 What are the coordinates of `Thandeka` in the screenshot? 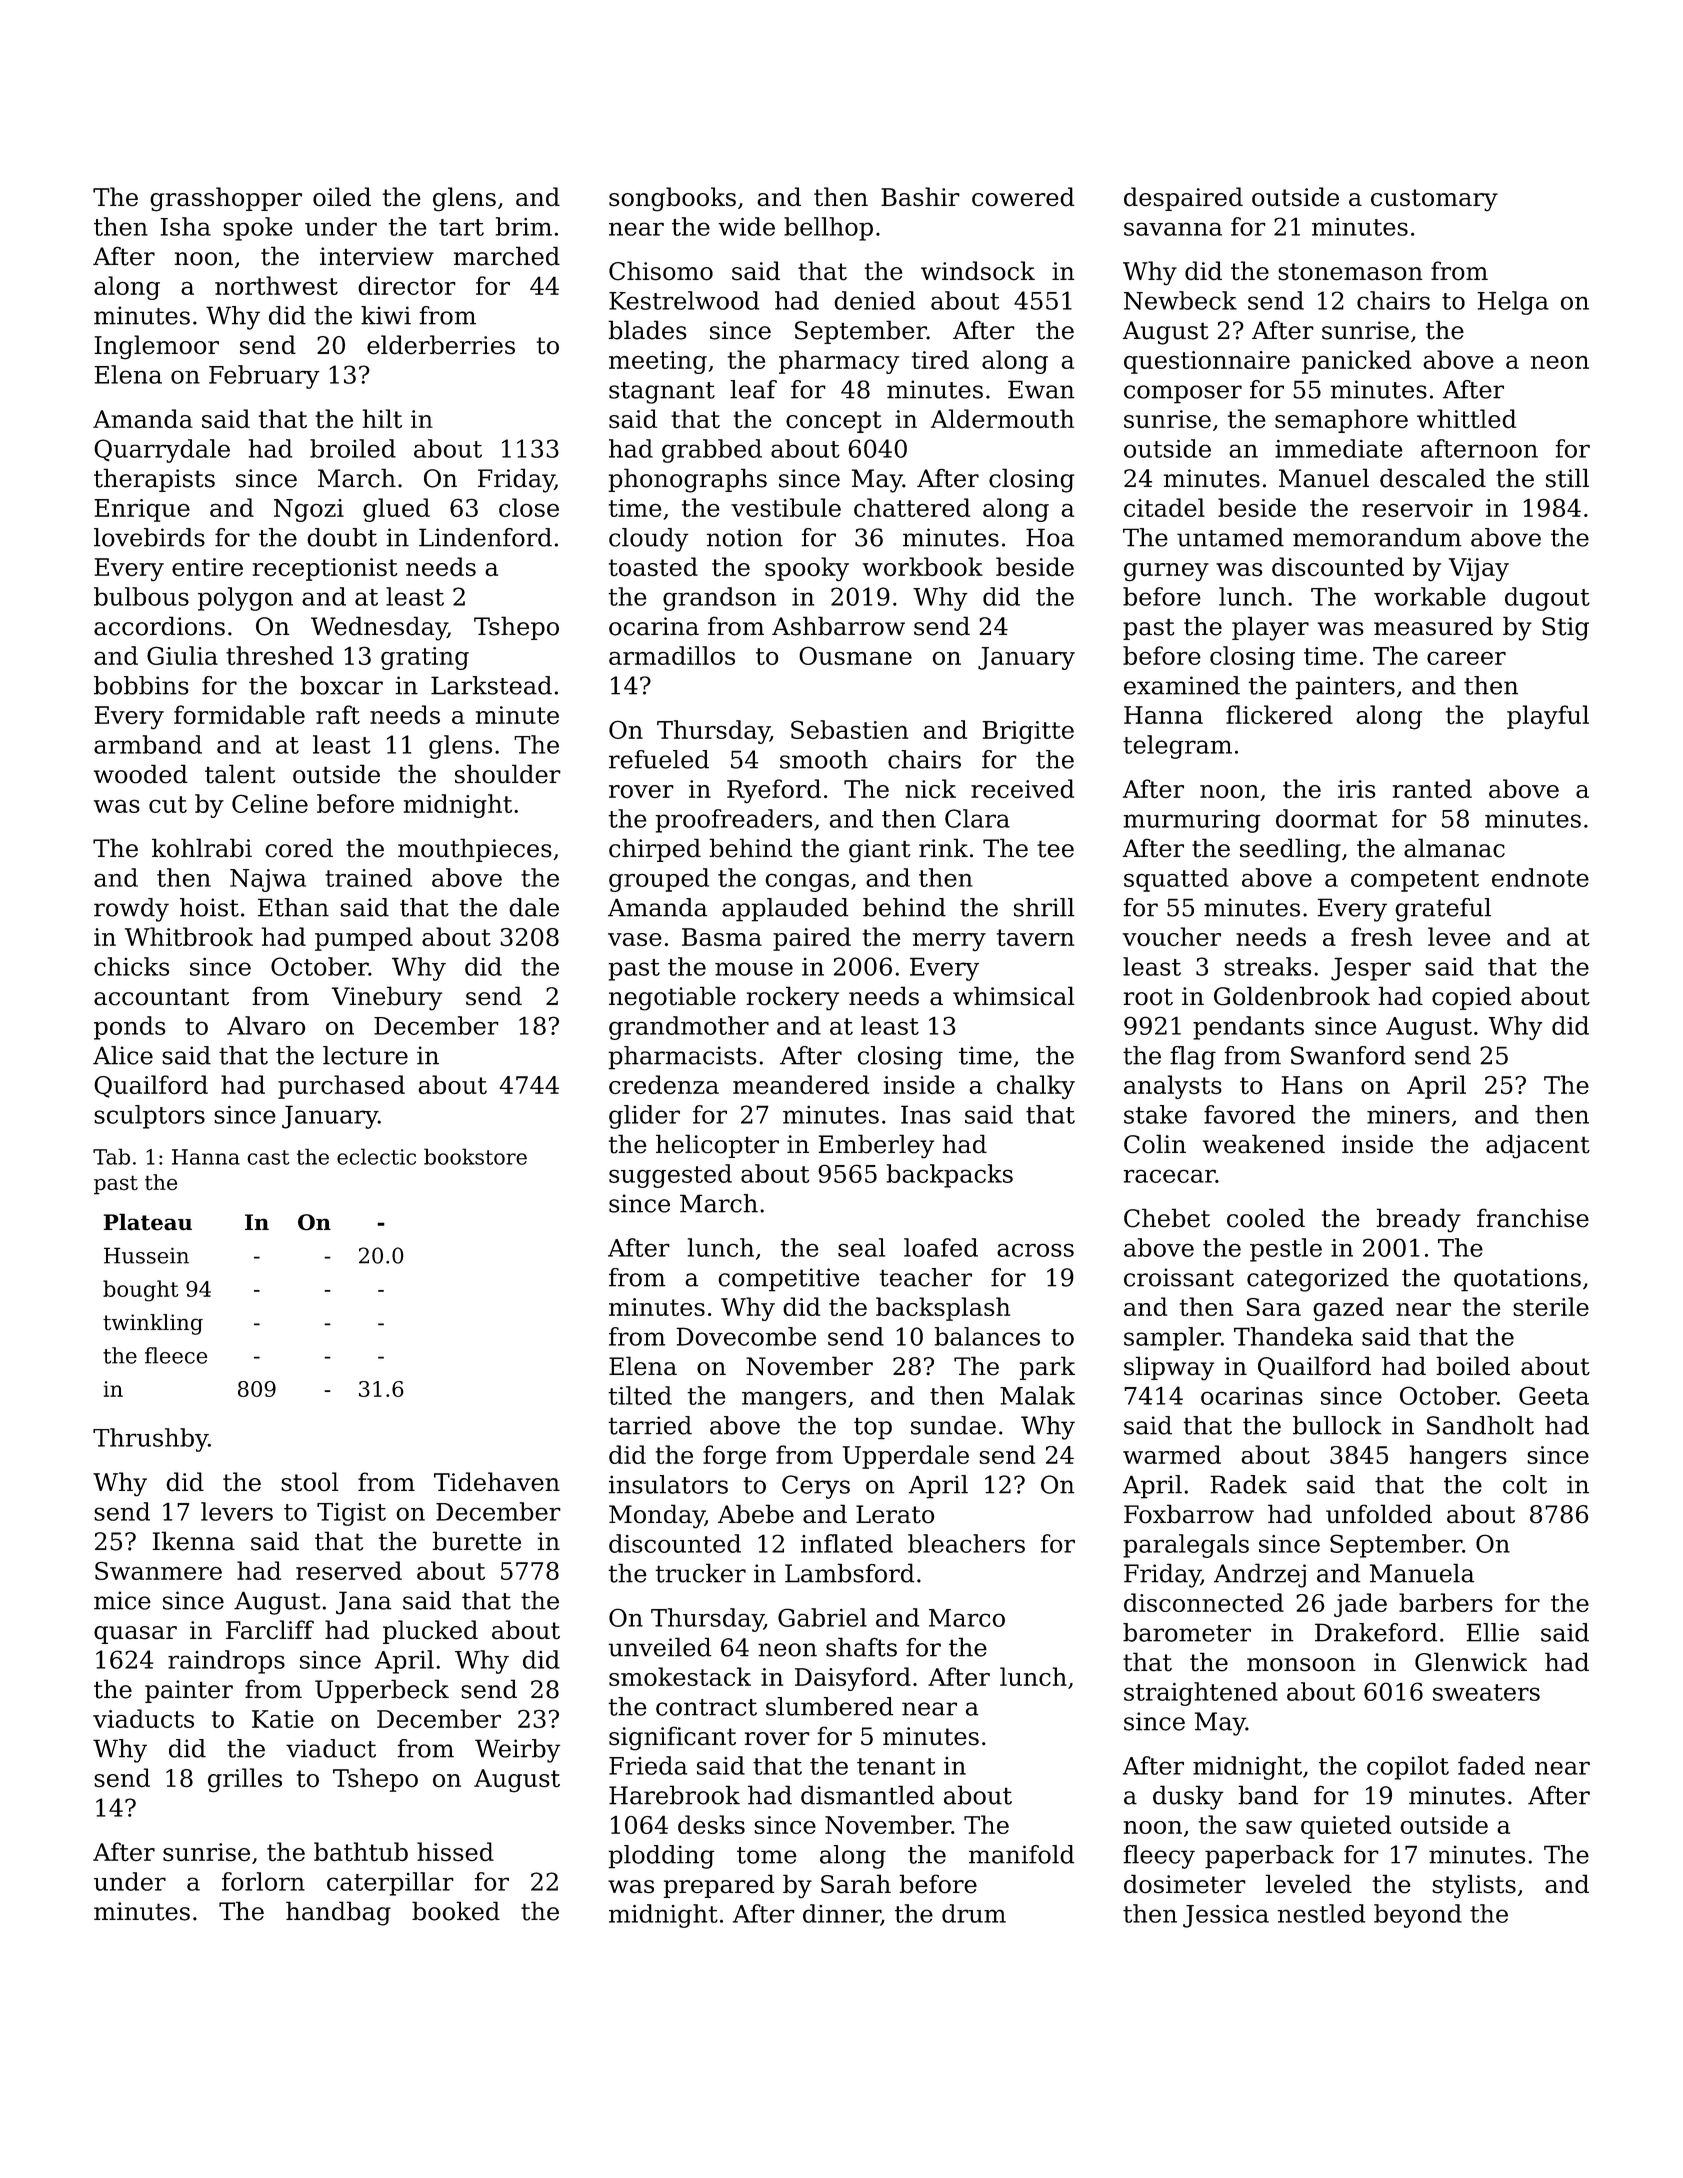 It's located at (1293, 1336).
